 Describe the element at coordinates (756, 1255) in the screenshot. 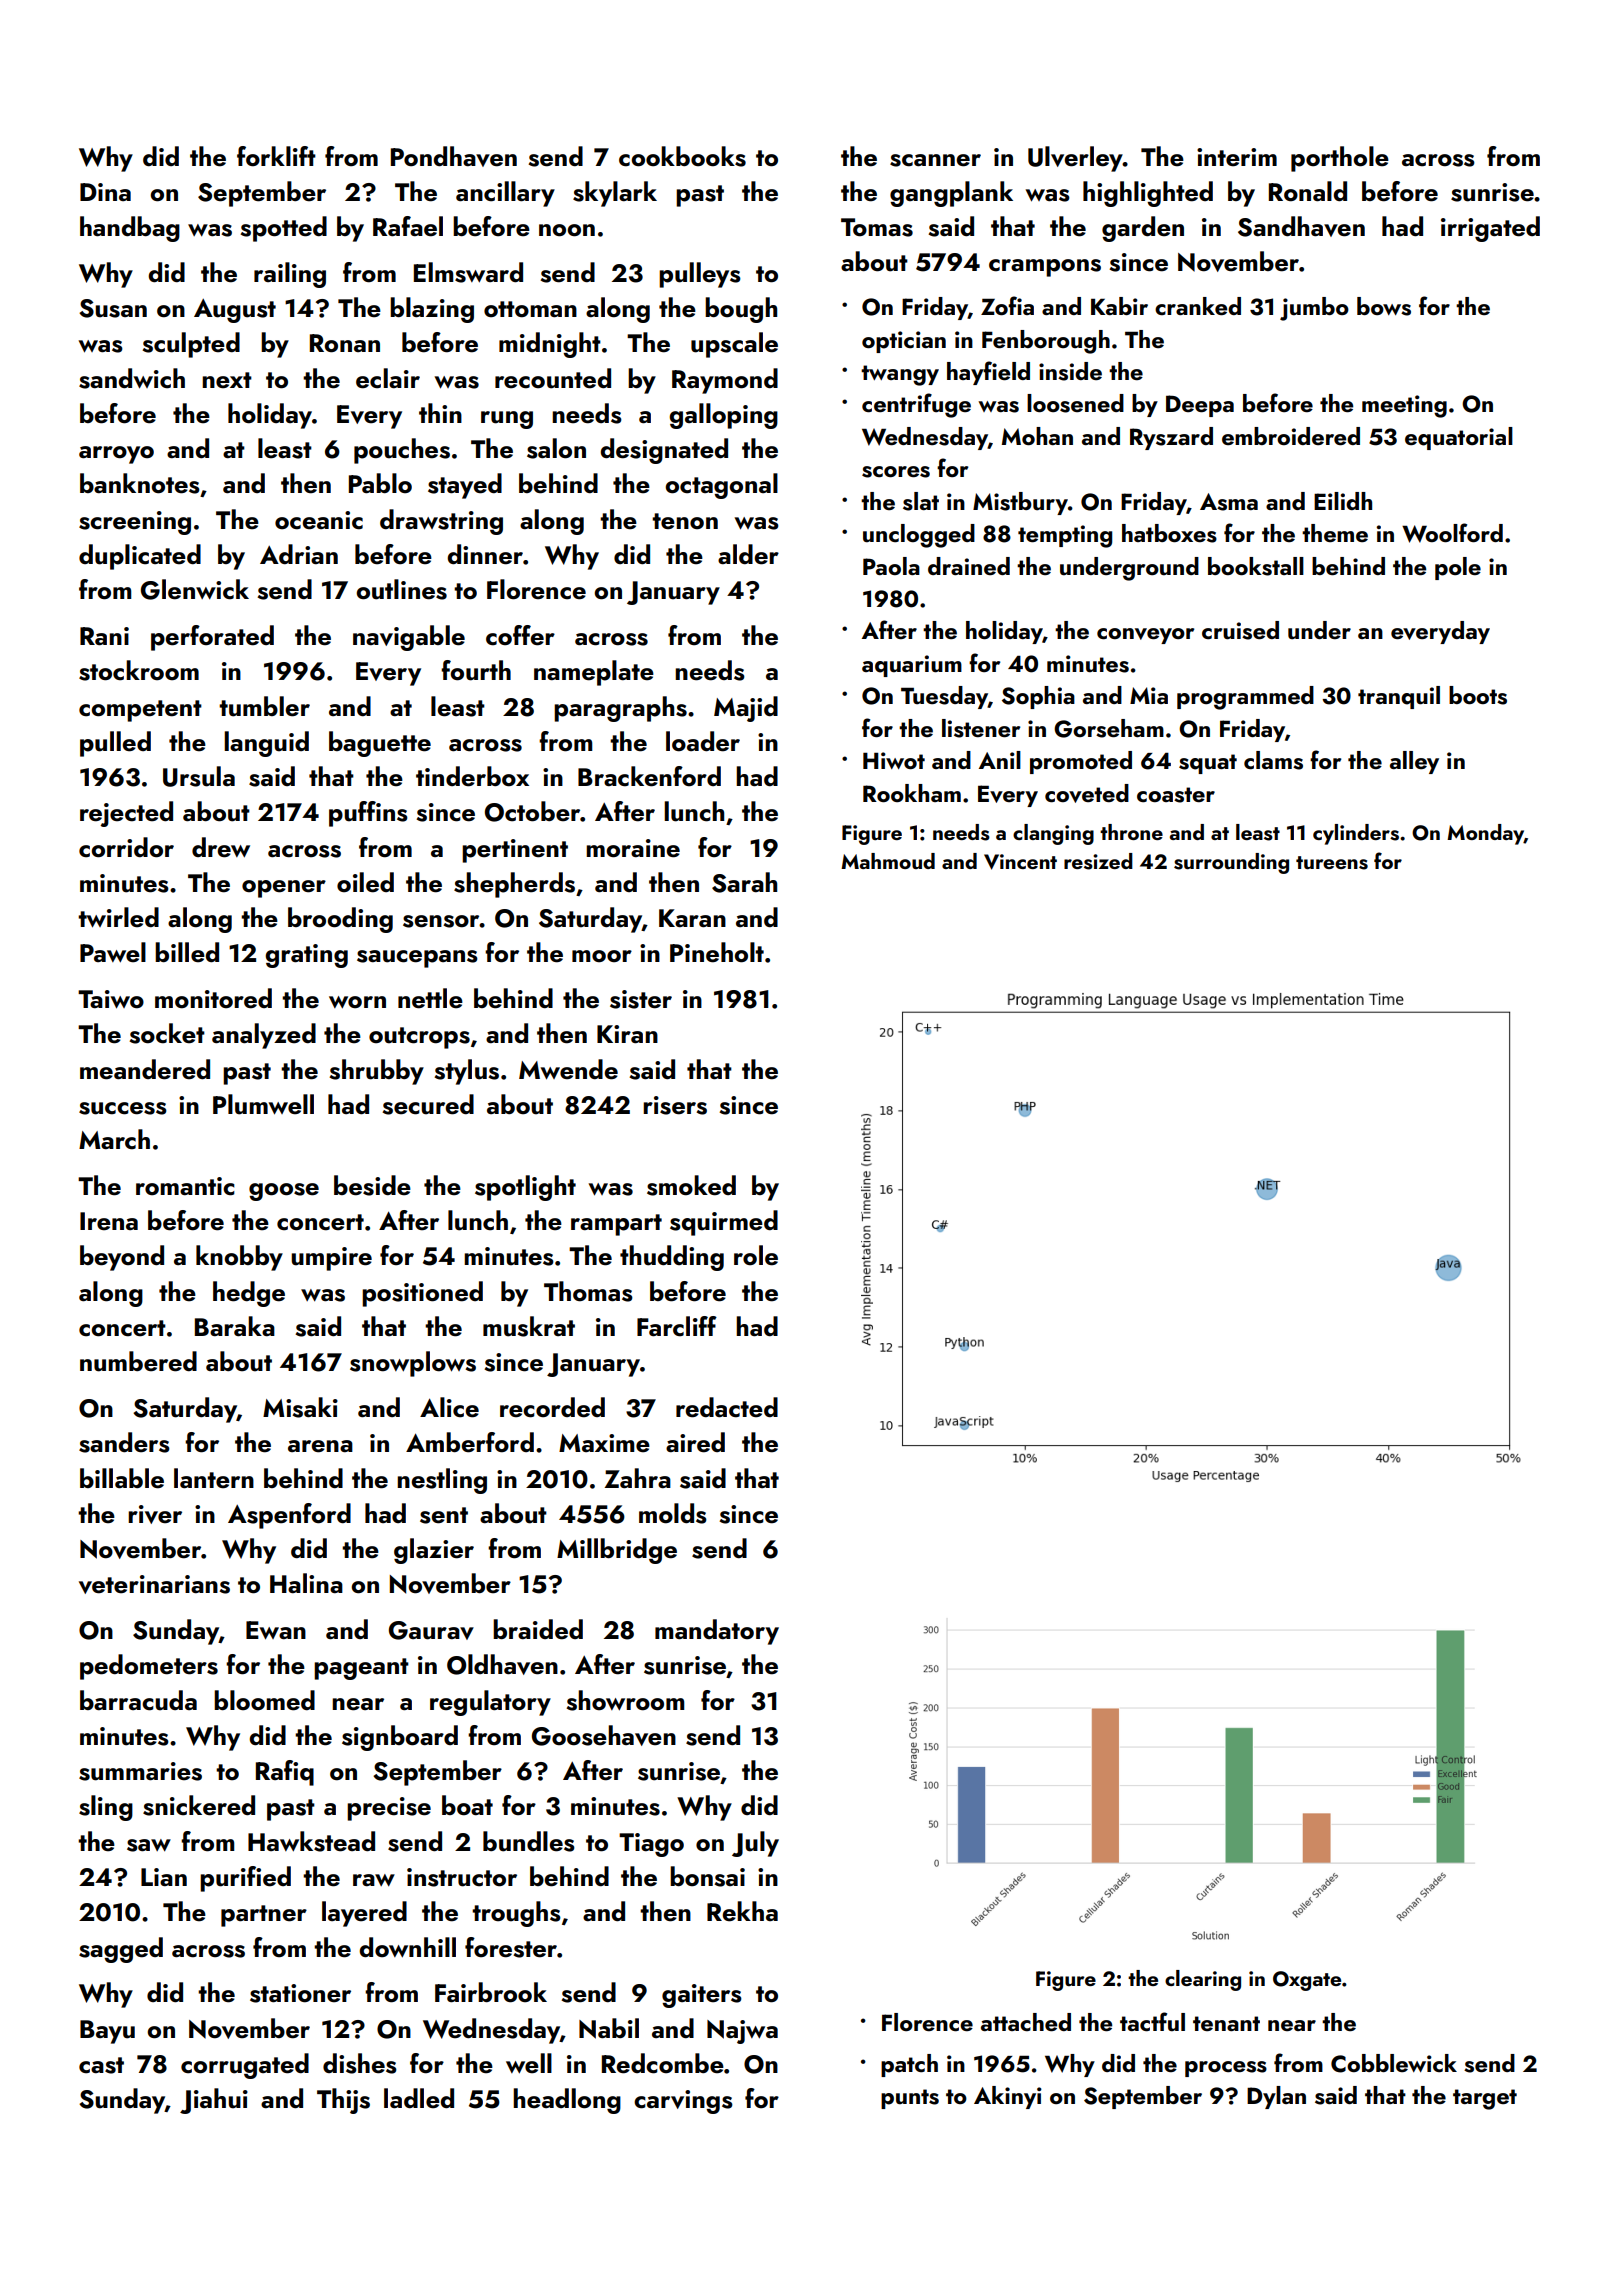

I see `role` at that location.
